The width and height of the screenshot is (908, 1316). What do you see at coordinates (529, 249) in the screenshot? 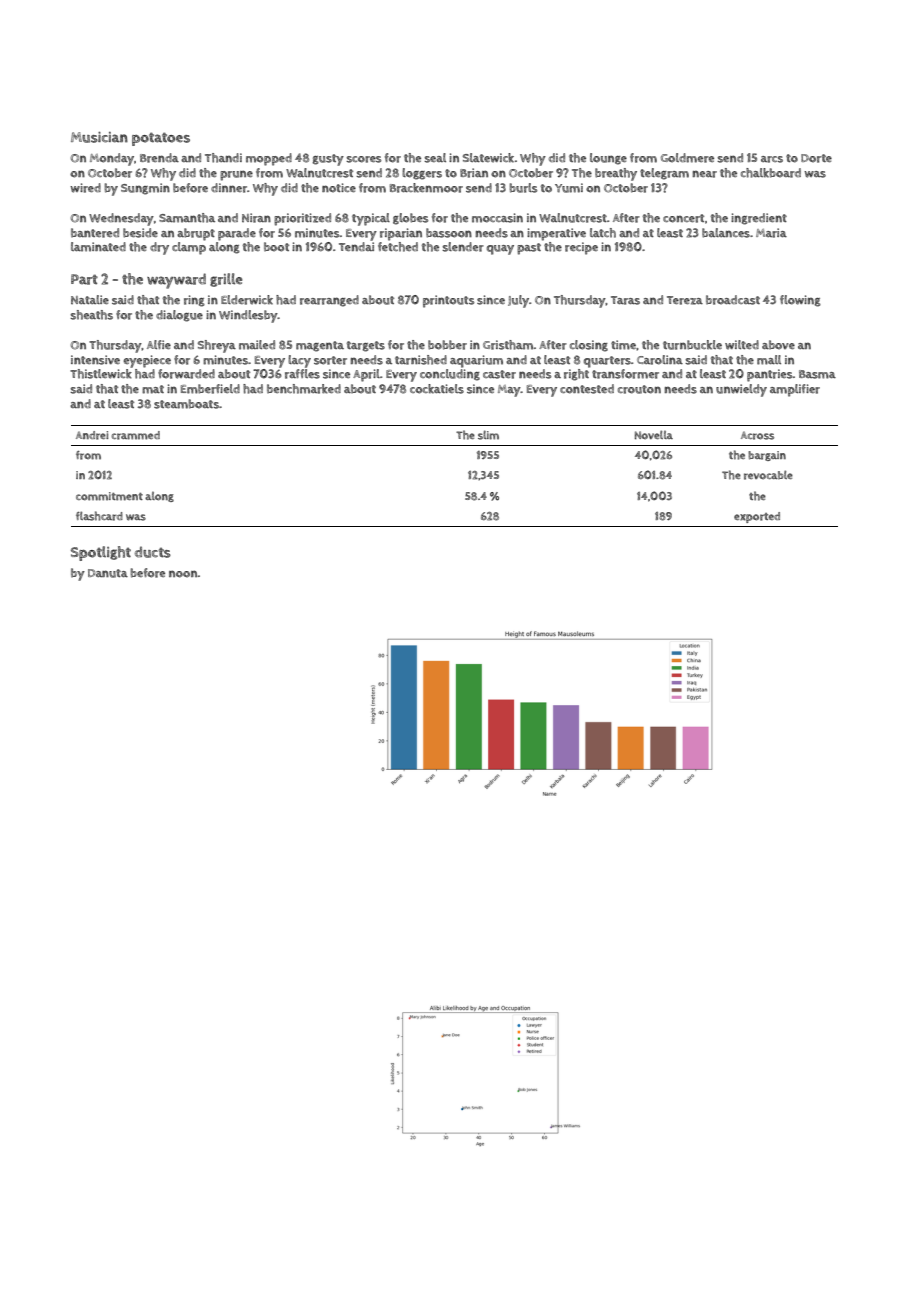
I see `past` at bounding box center [529, 249].
